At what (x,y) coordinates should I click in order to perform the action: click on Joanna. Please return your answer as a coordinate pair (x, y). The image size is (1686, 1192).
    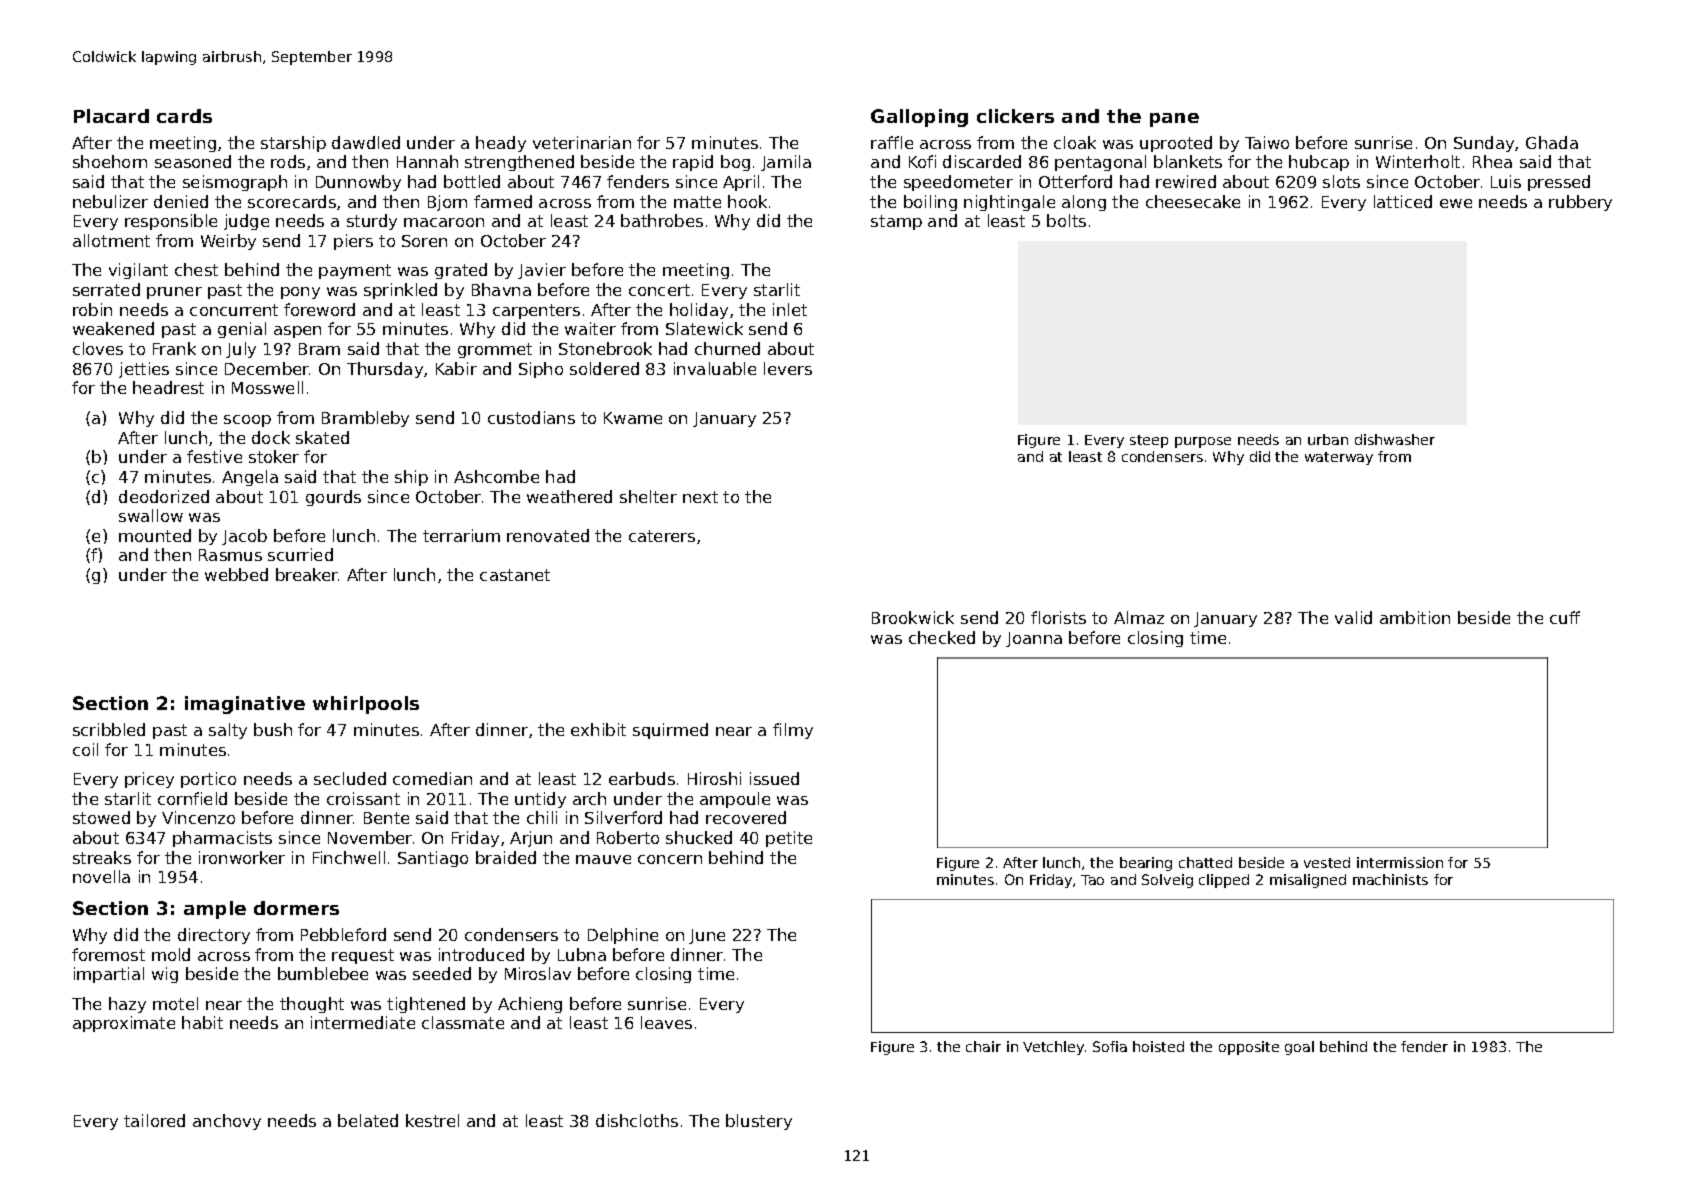
    Looking at the image, I should click on (1034, 639).
